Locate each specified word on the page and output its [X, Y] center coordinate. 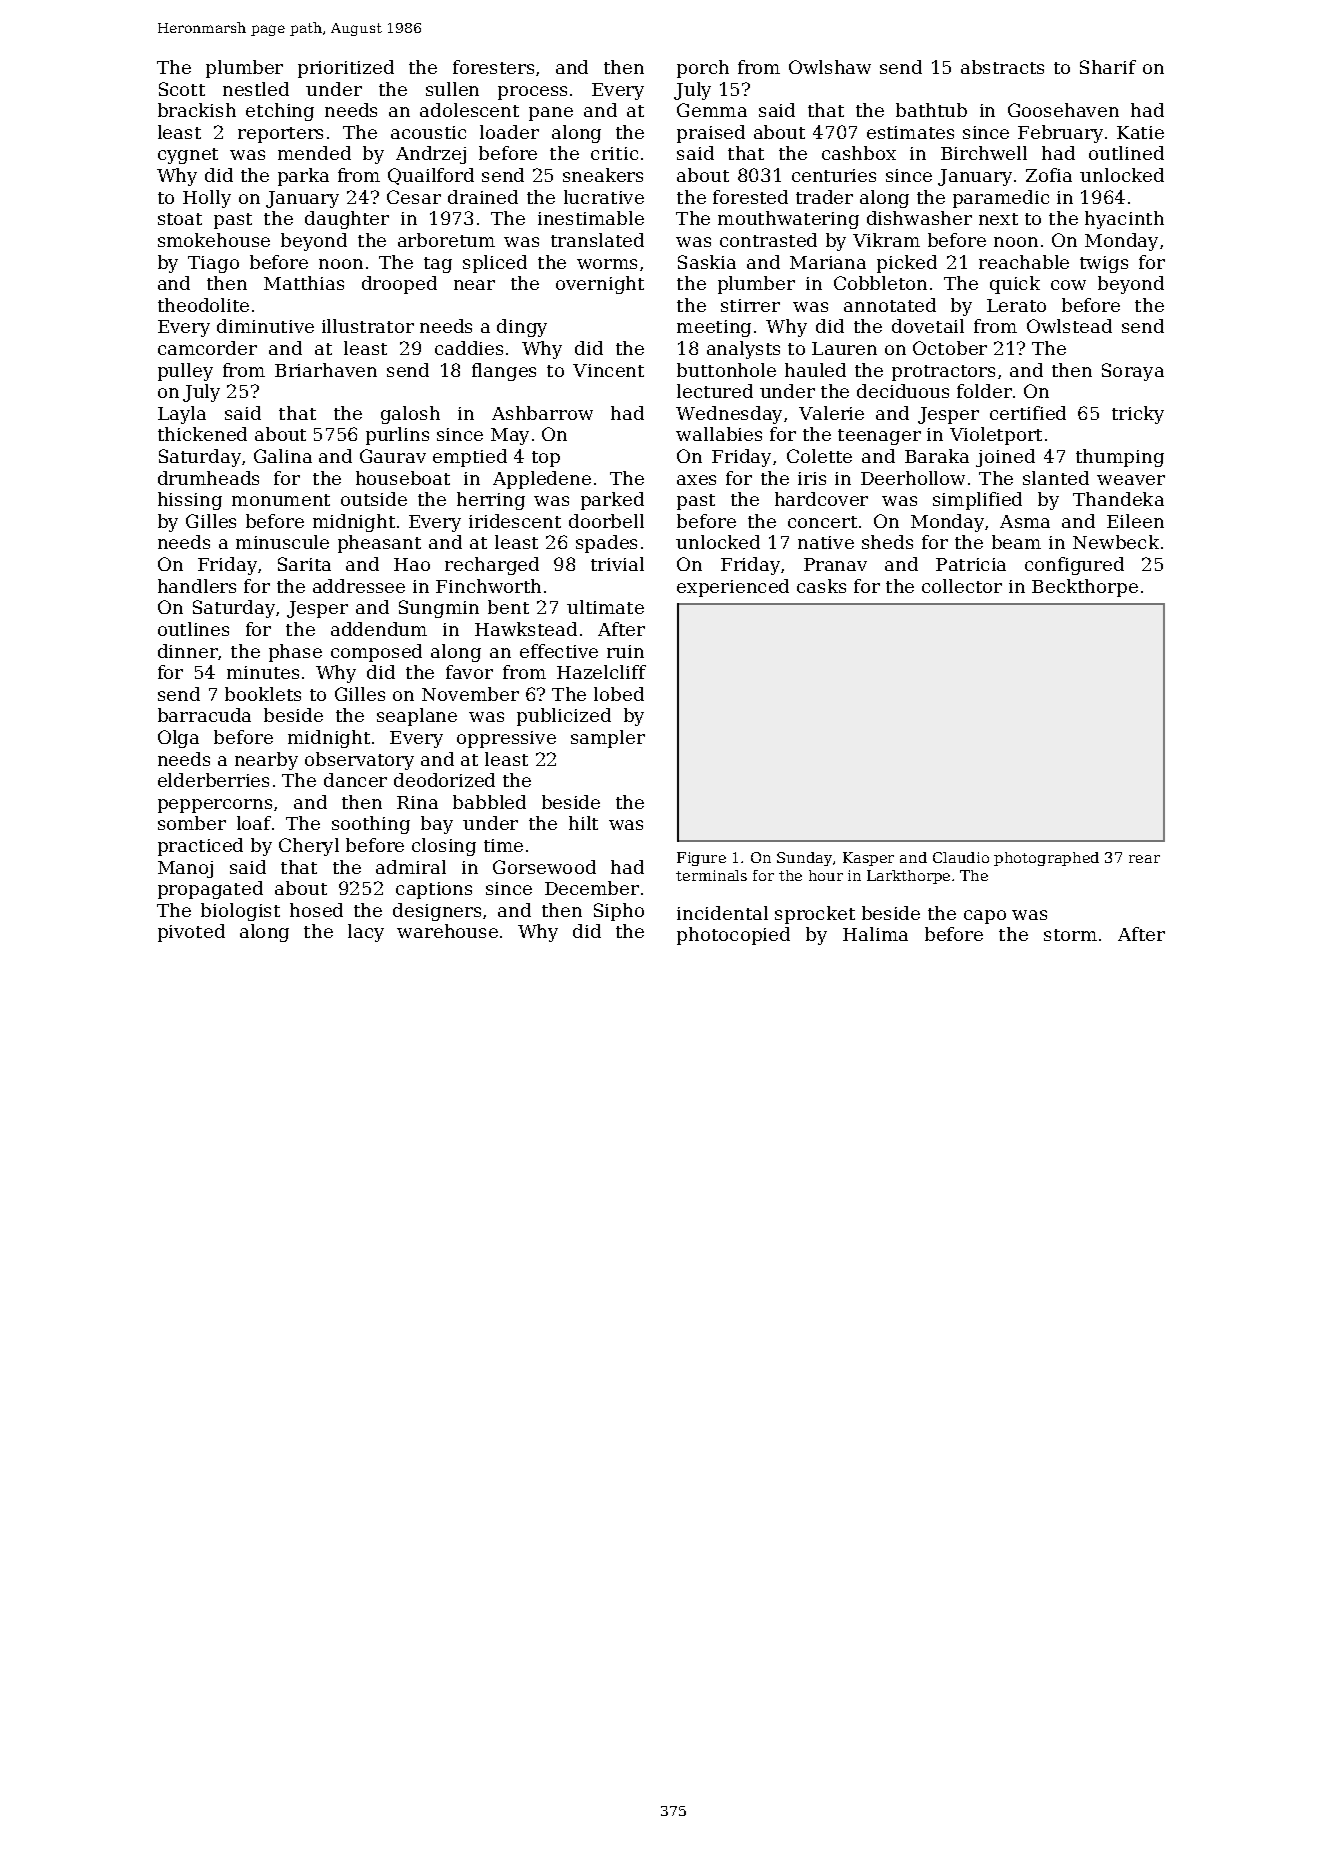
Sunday [804, 859]
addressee [359, 586]
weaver [1131, 480]
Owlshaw [830, 67]
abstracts [1002, 67]
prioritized [346, 69]
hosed [316, 910]
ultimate [605, 607]
